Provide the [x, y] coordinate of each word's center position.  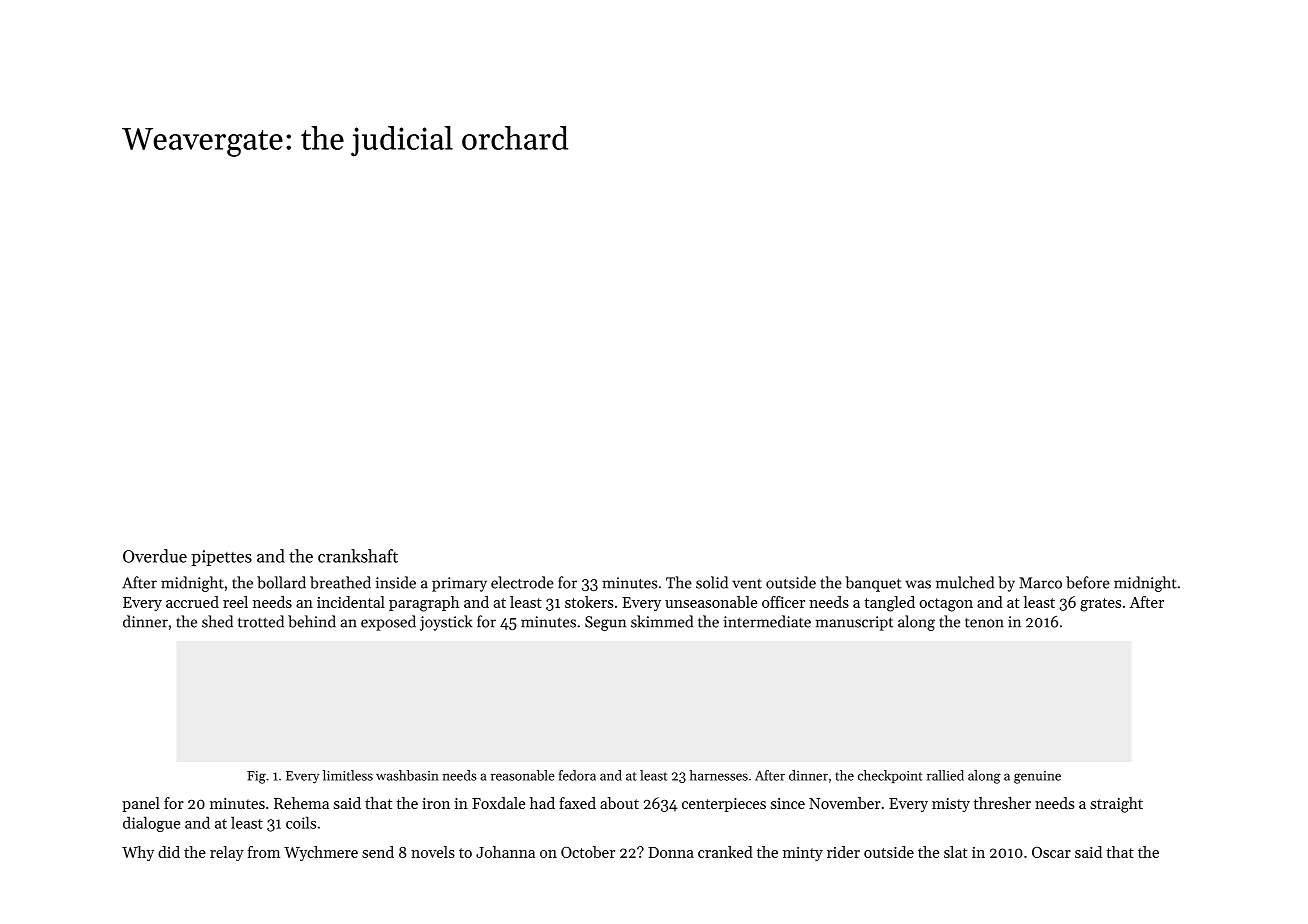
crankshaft [358, 556]
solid [712, 582]
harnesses [718, 775]
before [1088, 582]
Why [138, 853]
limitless [348, 775]
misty [951, 805]
